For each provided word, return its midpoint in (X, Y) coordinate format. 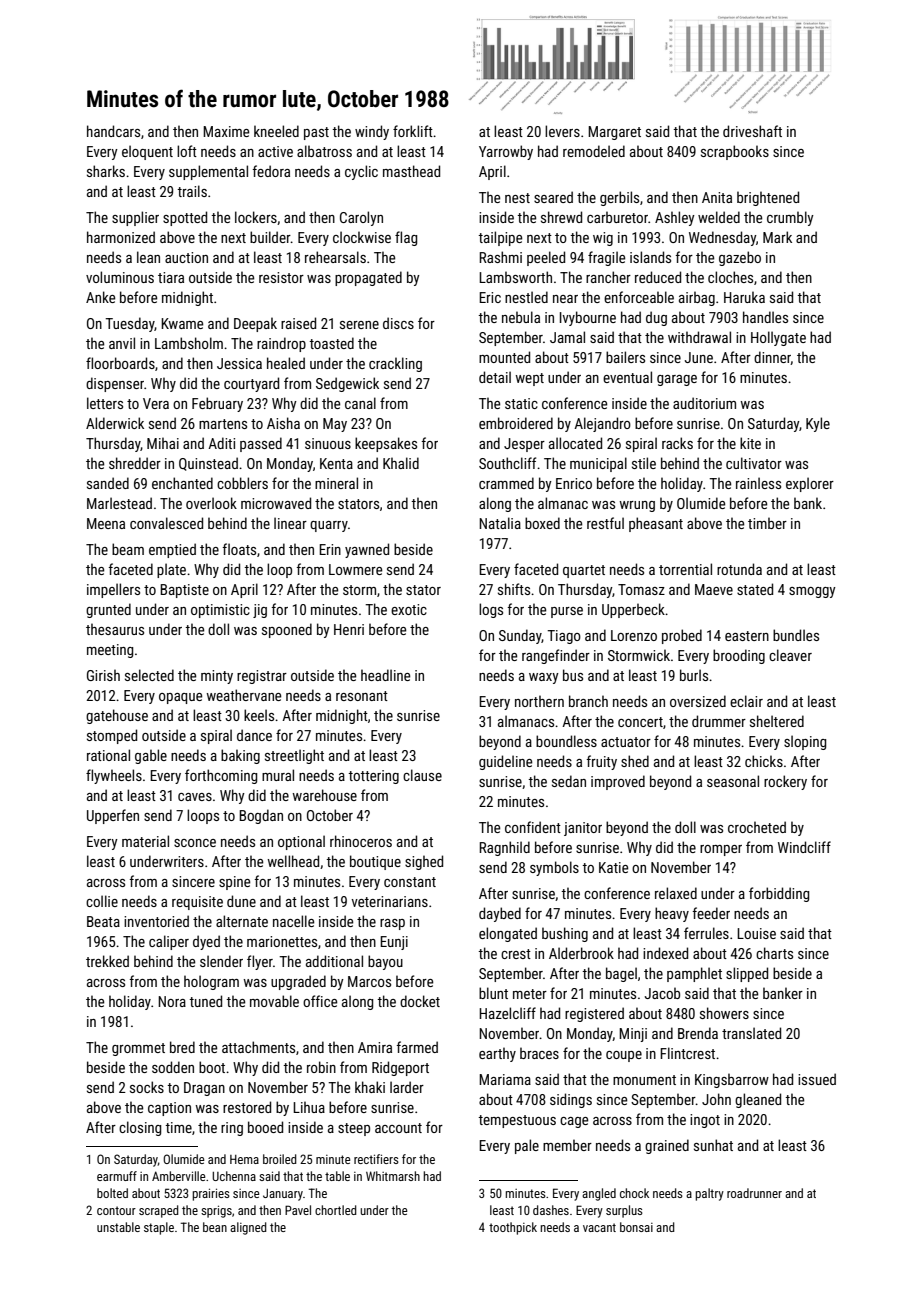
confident (533, 827)
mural (278, 775)
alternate (242, 921)
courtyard (251, 384)
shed (635, 761)
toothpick (513, 1228)
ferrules (706, 933)
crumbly (790, 218)
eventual (627, 377)
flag (406, 238)
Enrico (574, 483)
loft (187, 151)
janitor (583, 829)
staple (159, 1228)
